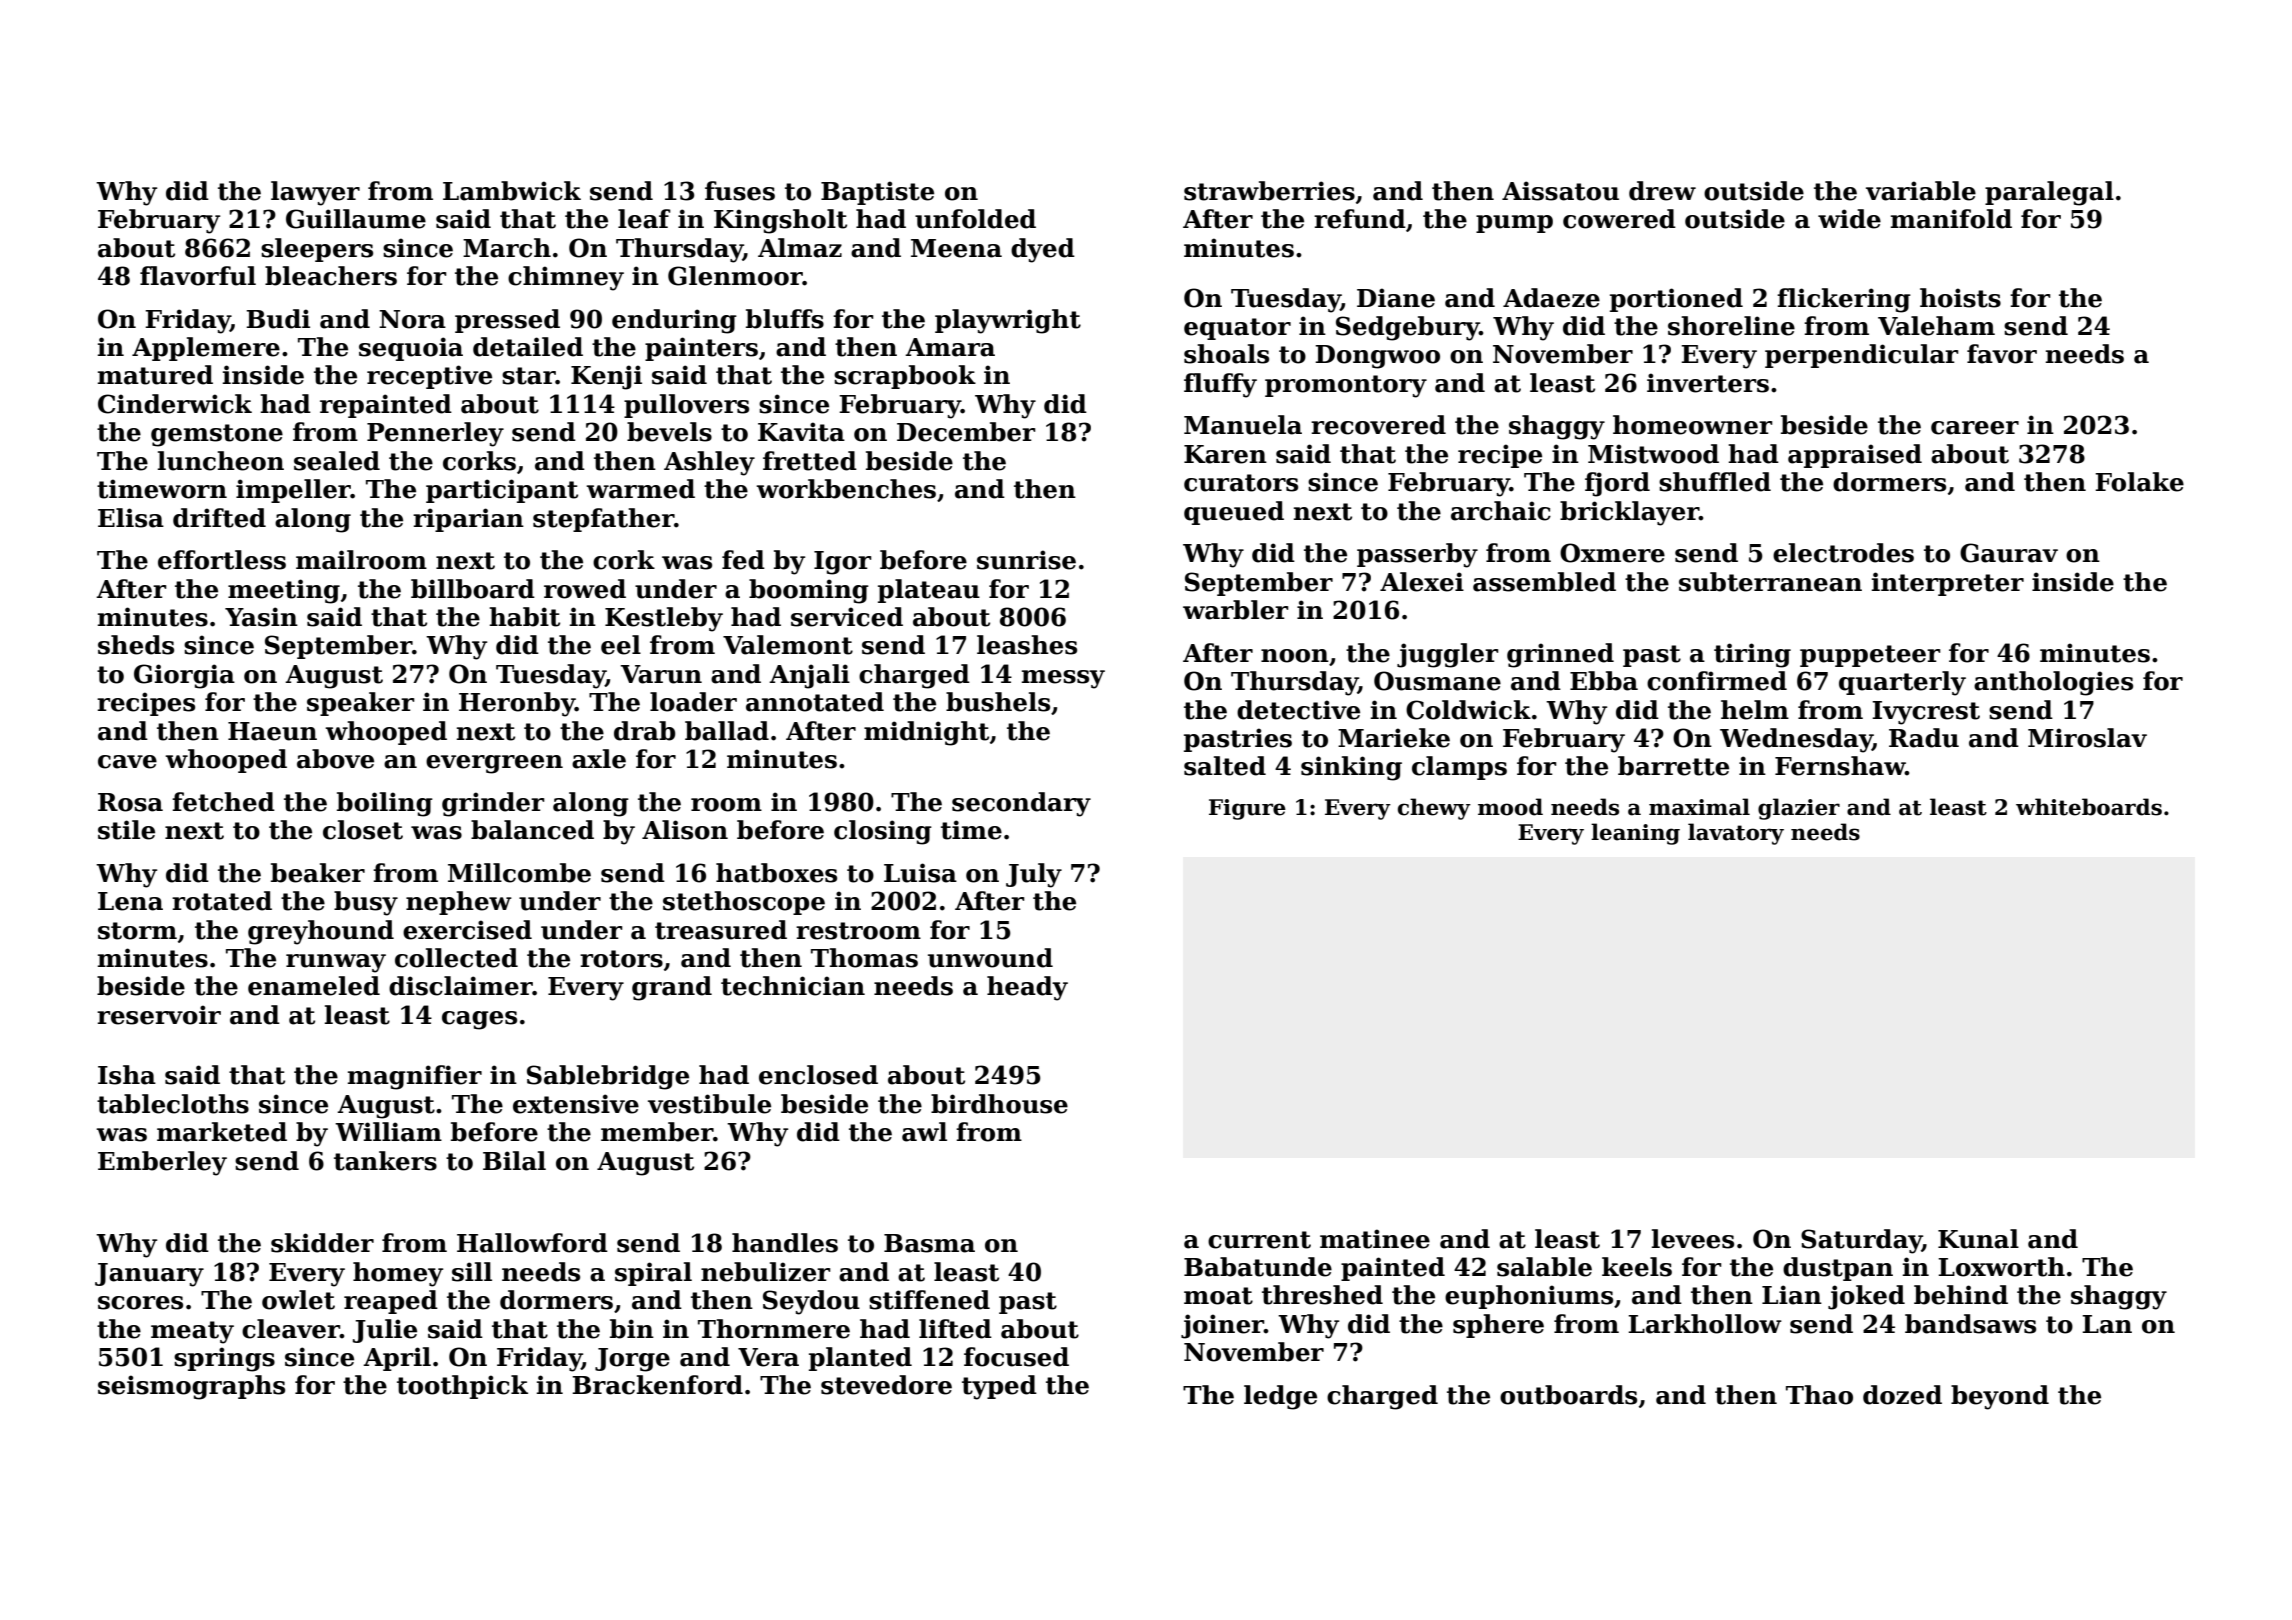 The image size is (2292, 1620). Describe the element at coordinates (1375, 1239) in the screenshot. I see `matinee` at that location.
